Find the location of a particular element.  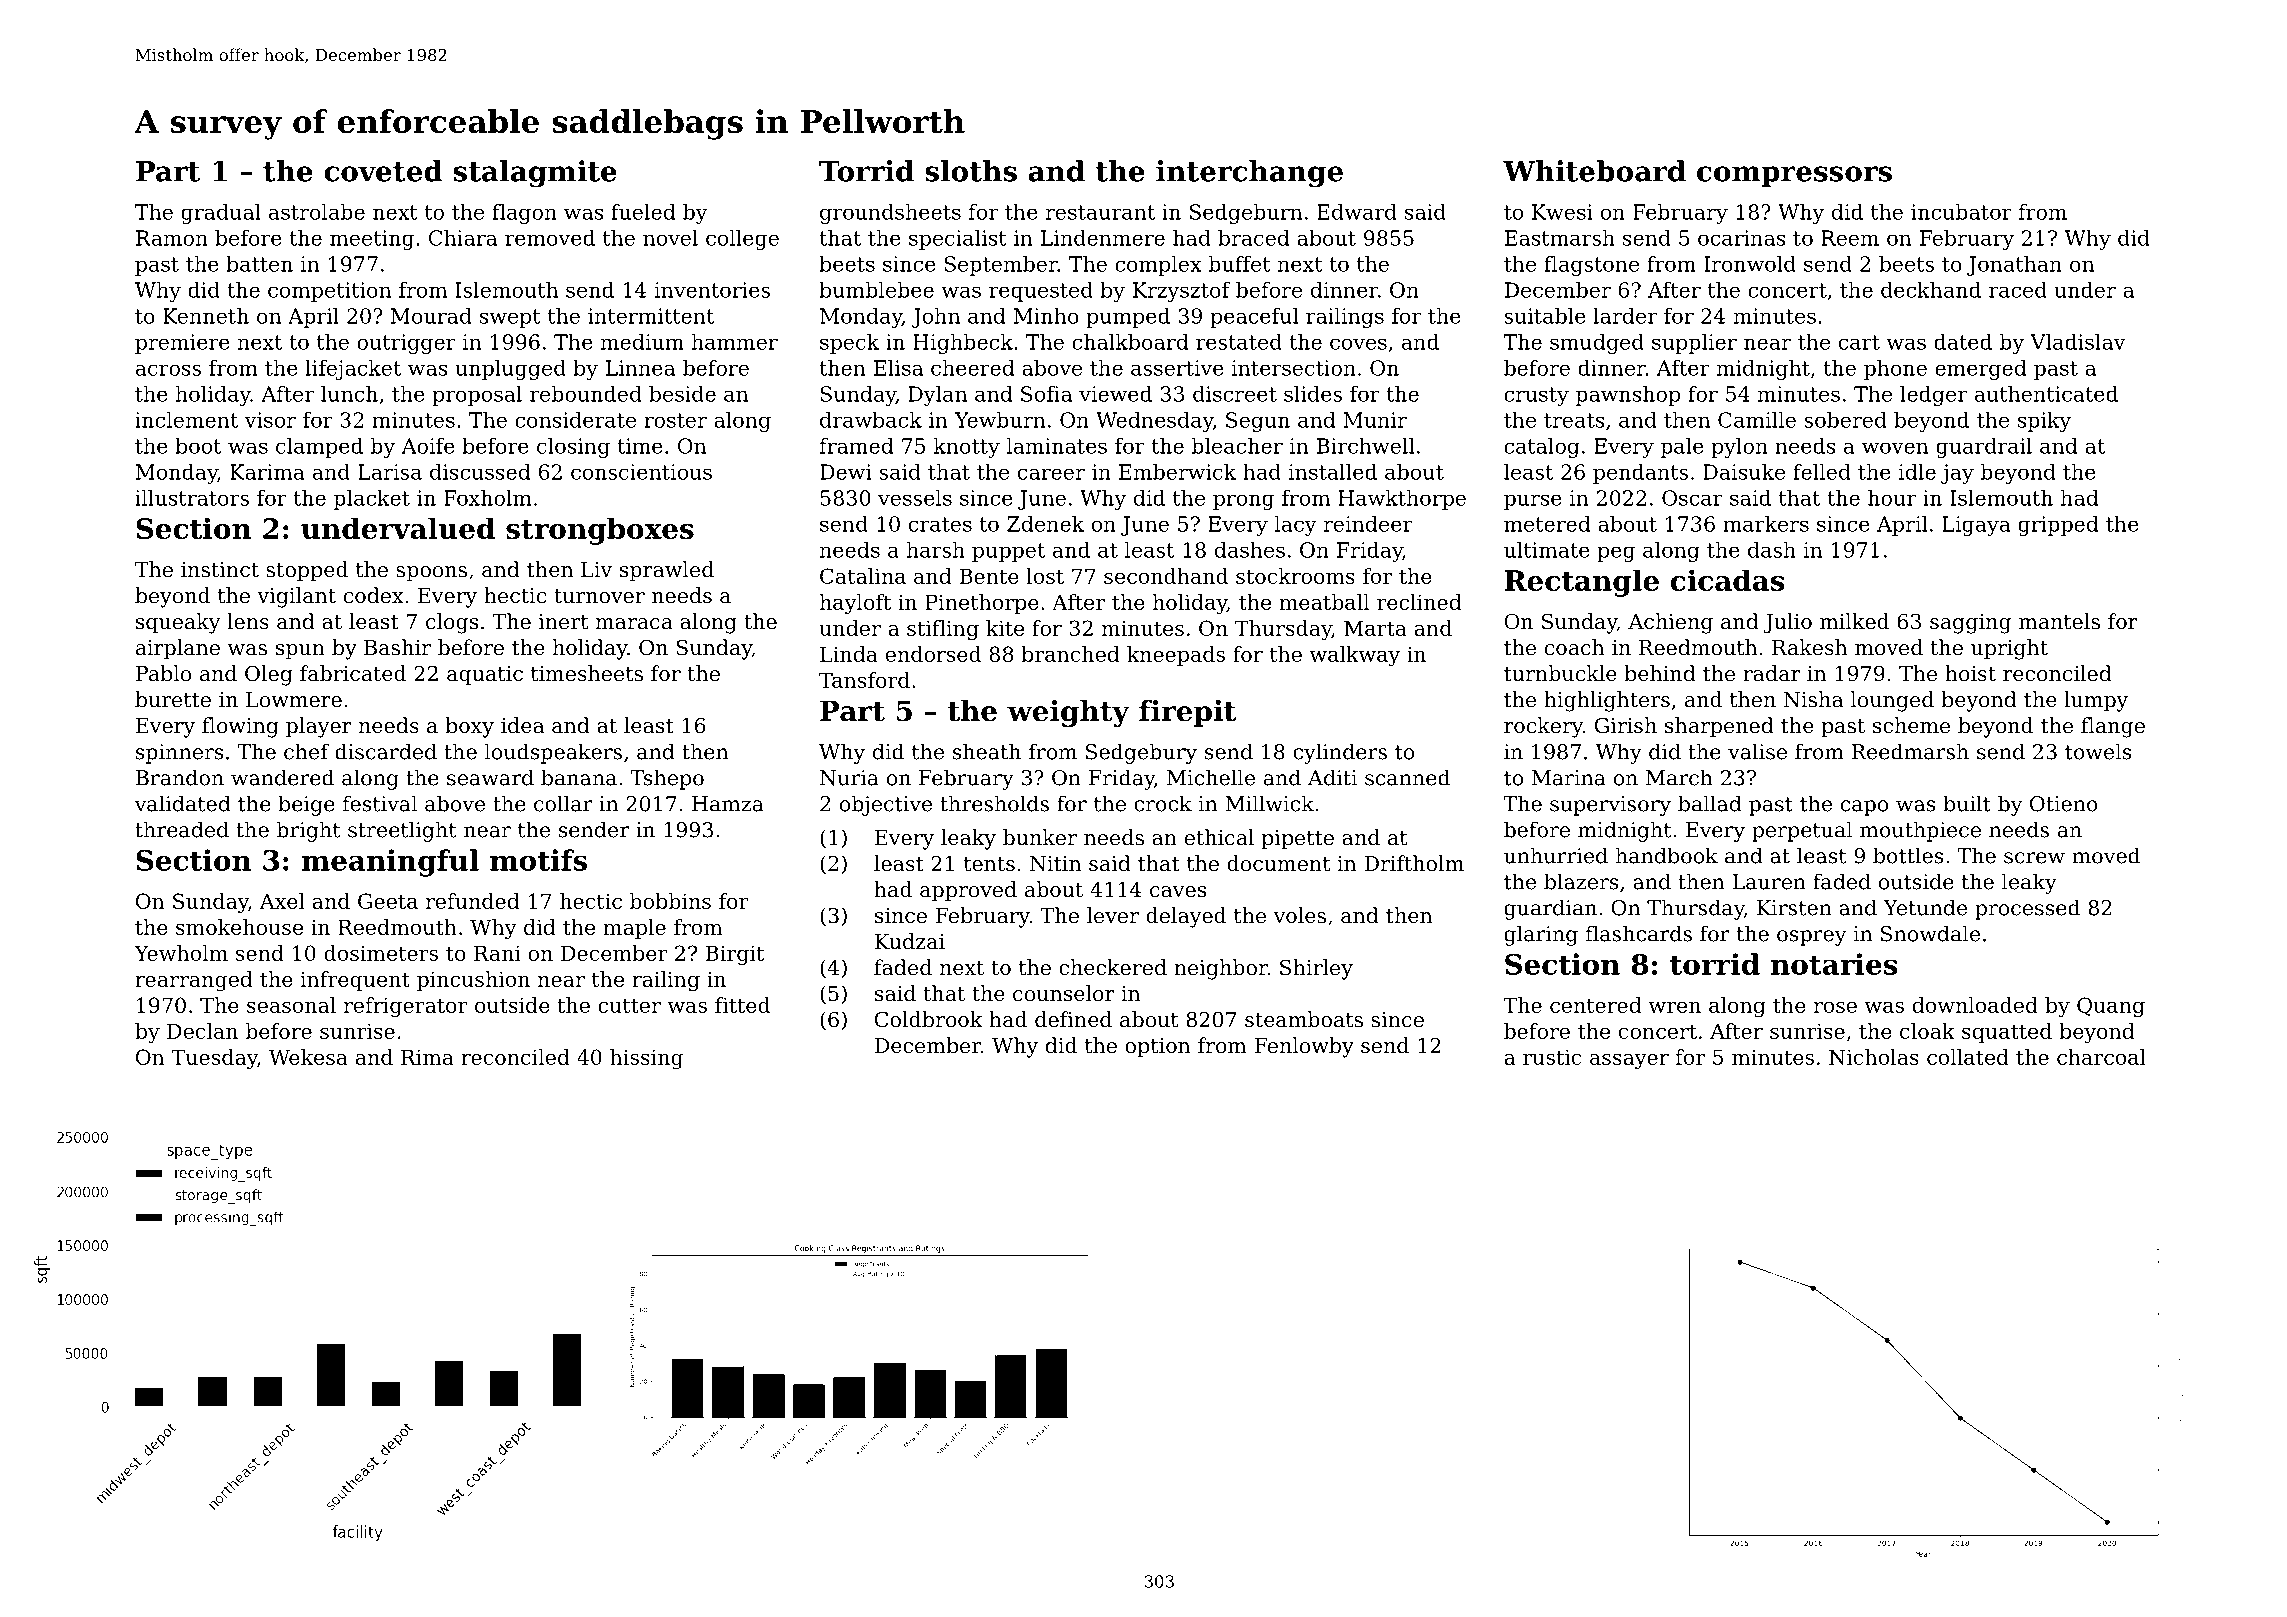

infrequent is located at coordinates (355, 981).
